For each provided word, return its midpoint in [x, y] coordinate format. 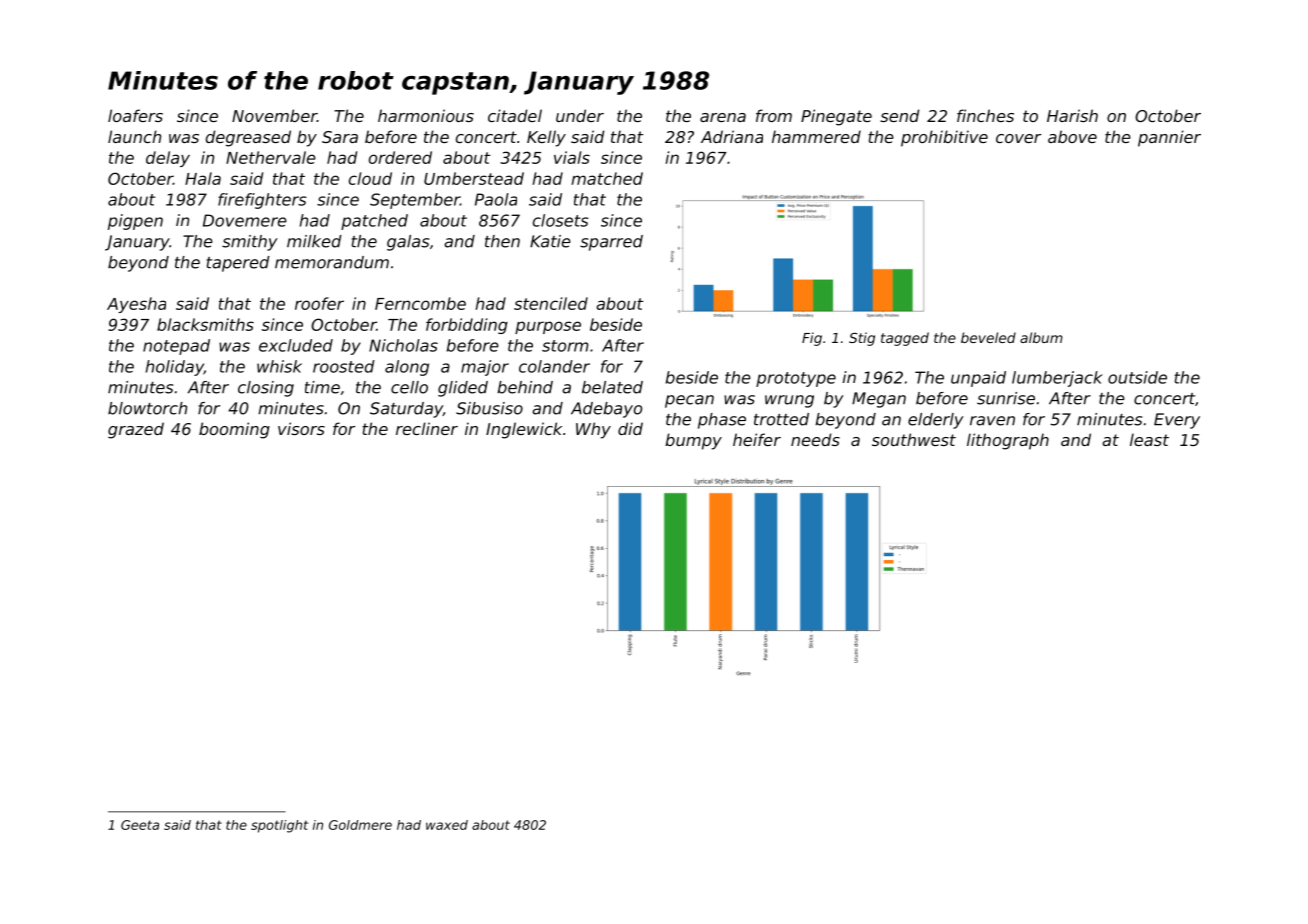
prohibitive [944, 138]
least [1149, 439]
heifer [757, 439]
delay [168, 159]
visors [301, 428]
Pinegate [836, 117]
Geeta [140, 825]
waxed [447, 825]
